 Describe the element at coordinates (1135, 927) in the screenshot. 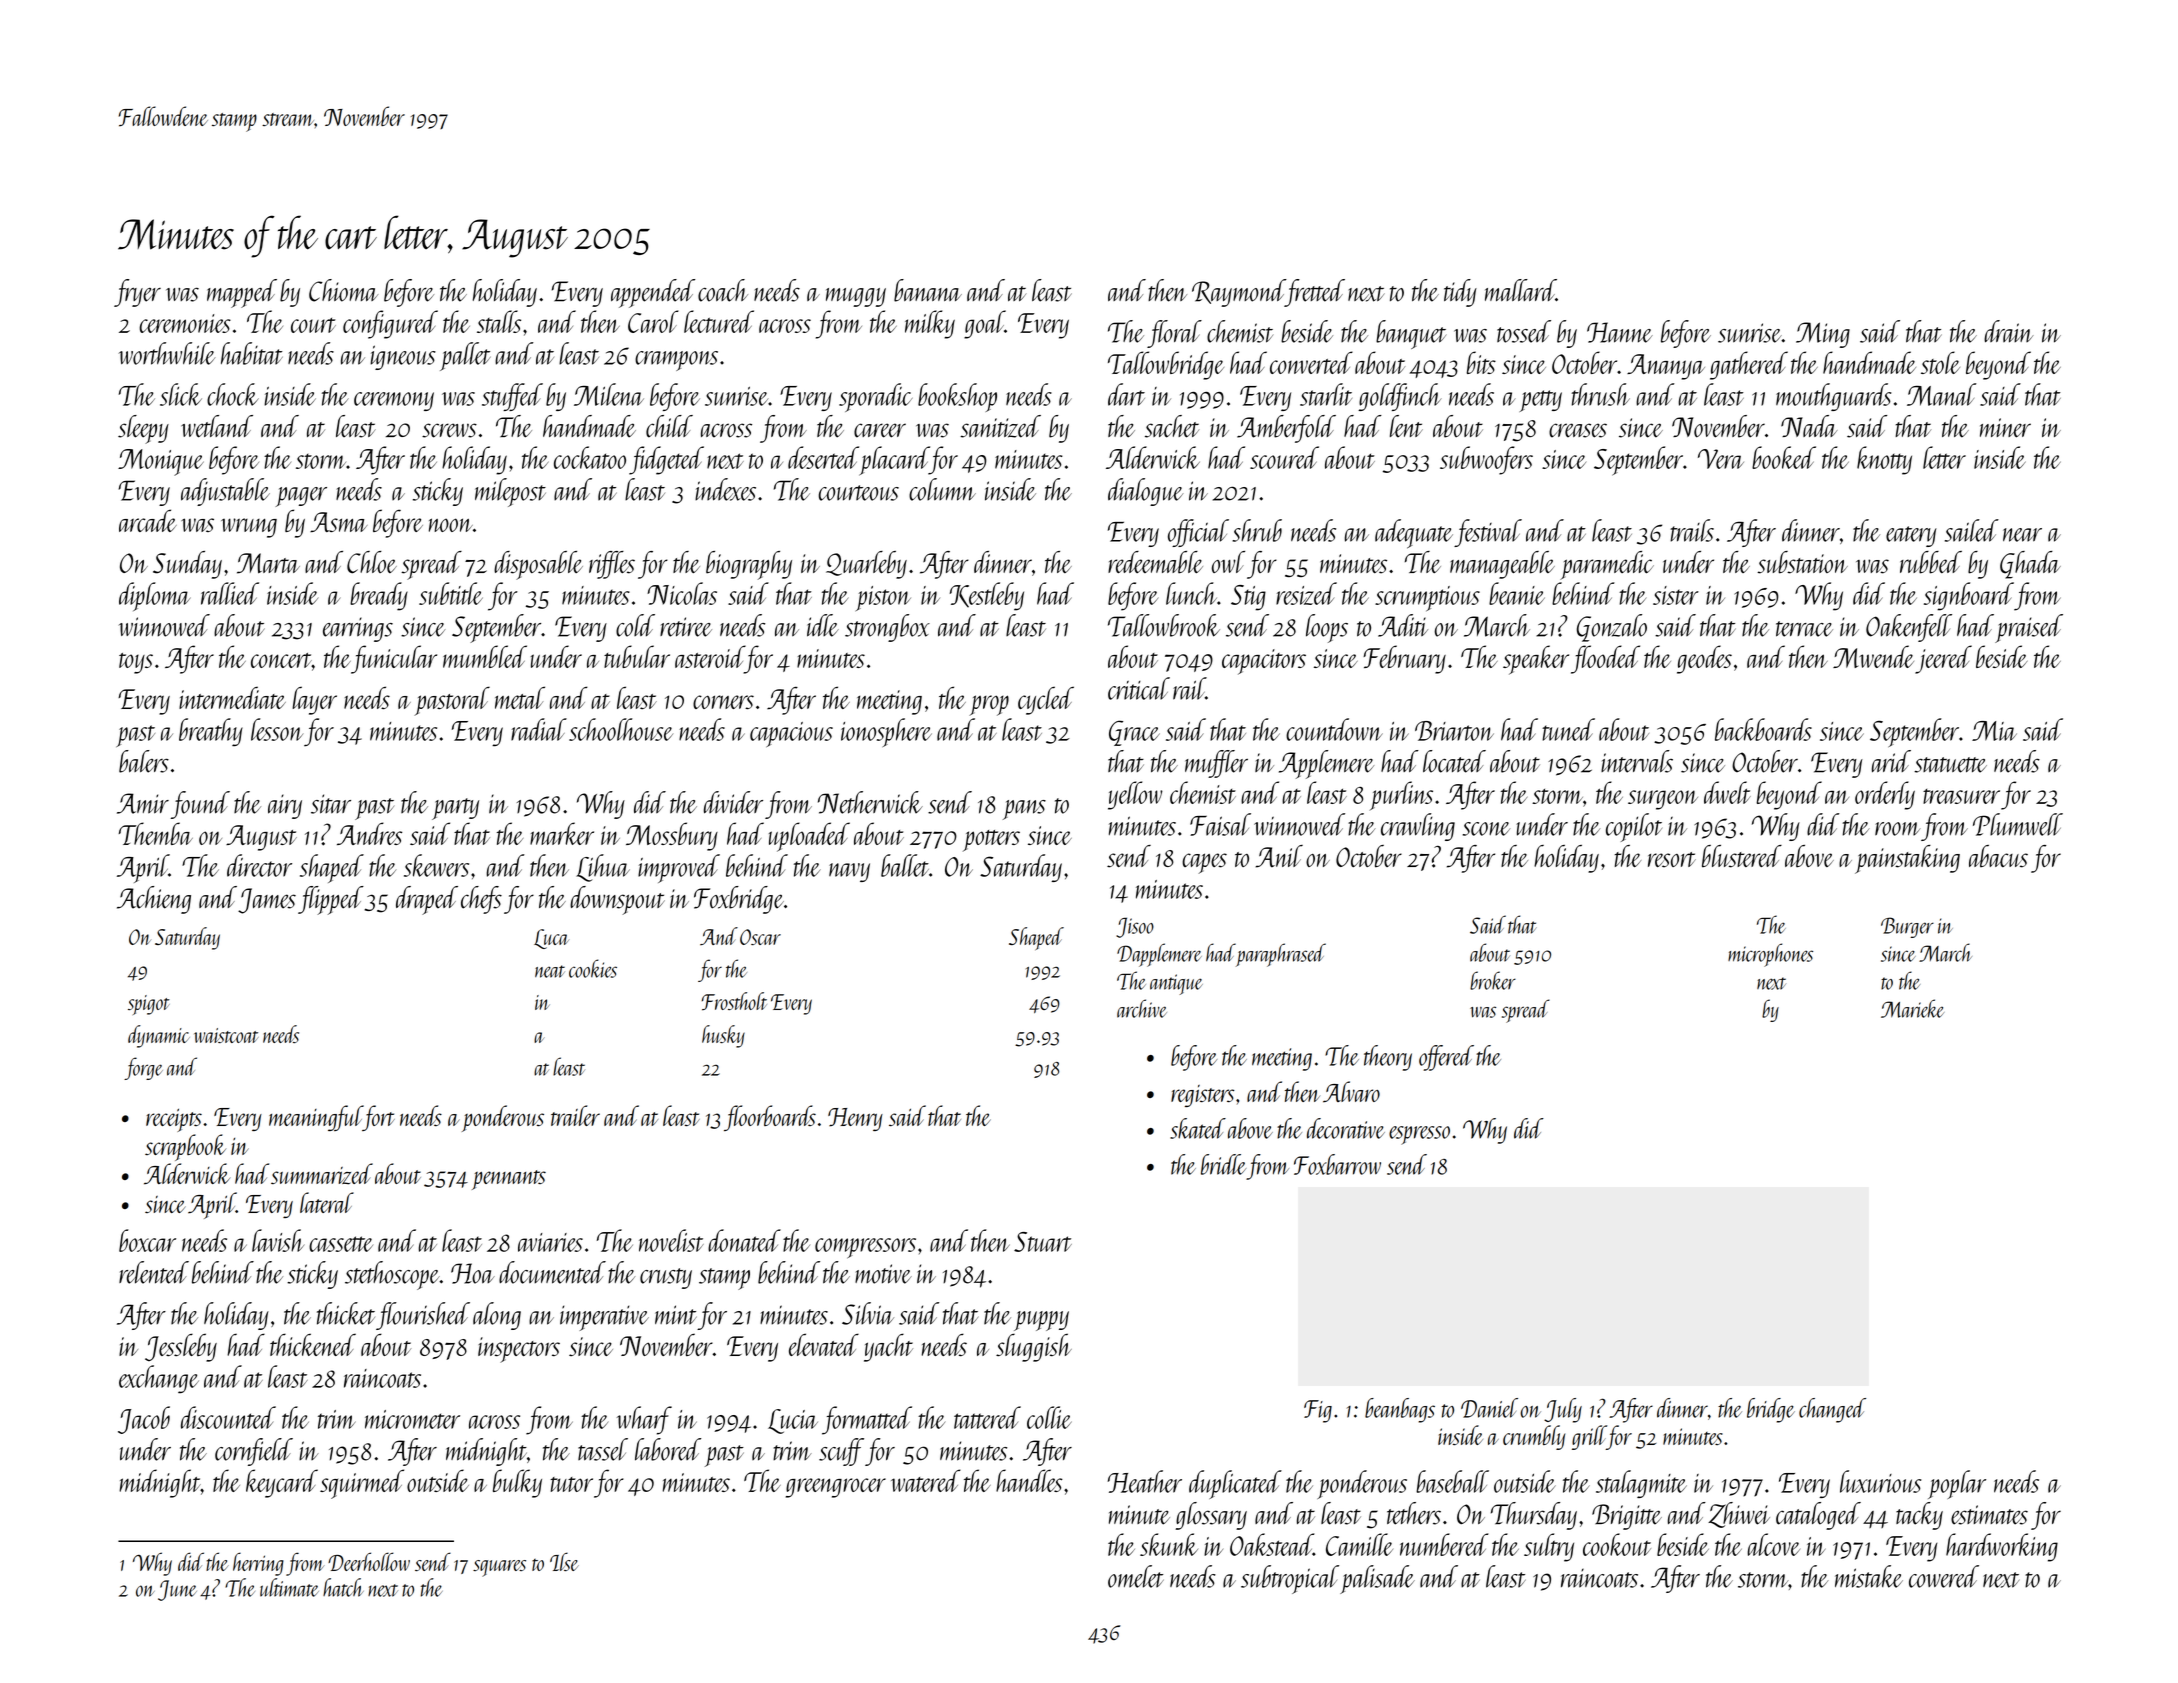

I see `Jisoo` at that location.
